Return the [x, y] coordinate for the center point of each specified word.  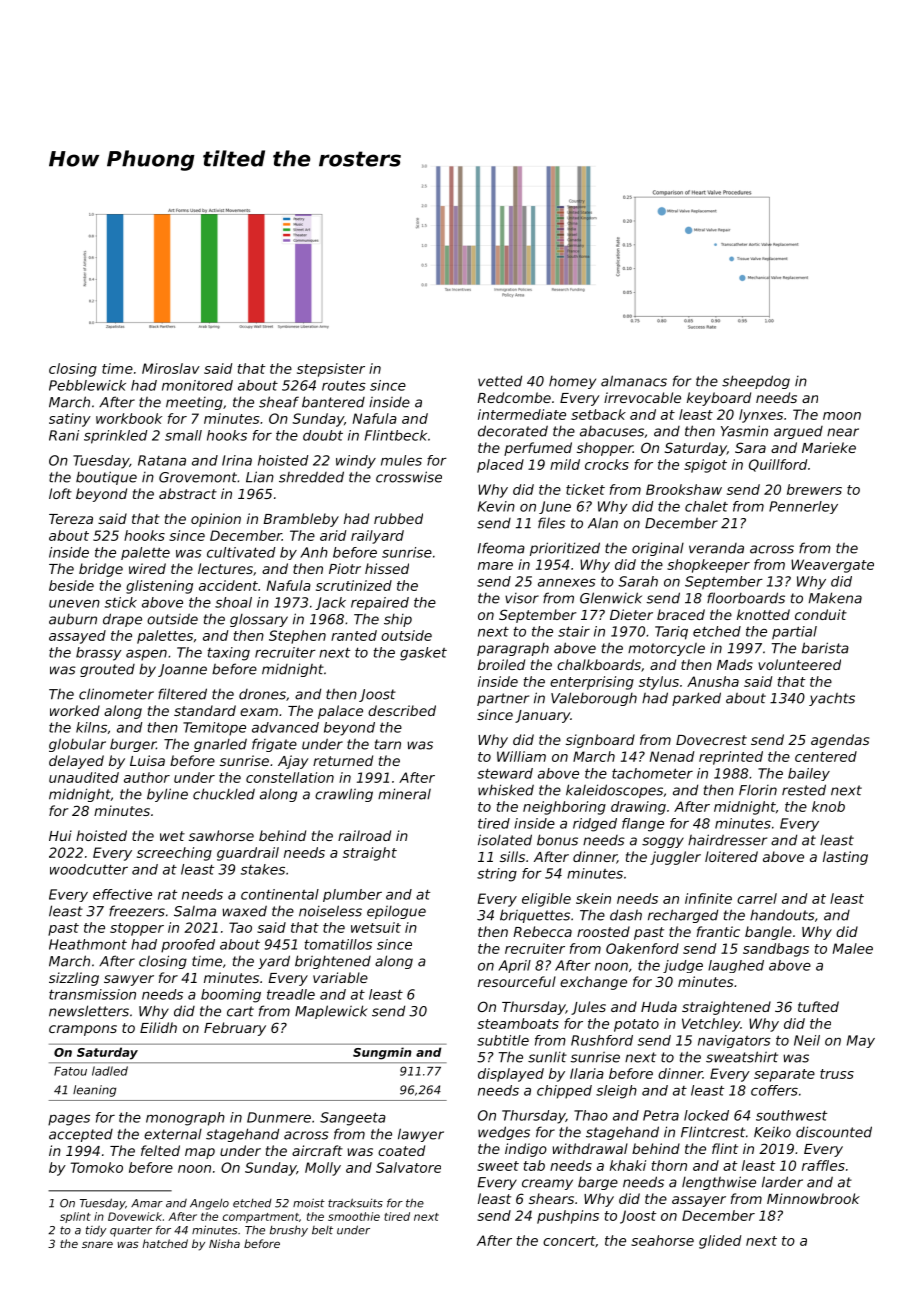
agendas [840, 741]
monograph [185, 1119]
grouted [107, 670]
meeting [194, 403]
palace [340, 712]
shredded [311, 477]
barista [825, 648]
